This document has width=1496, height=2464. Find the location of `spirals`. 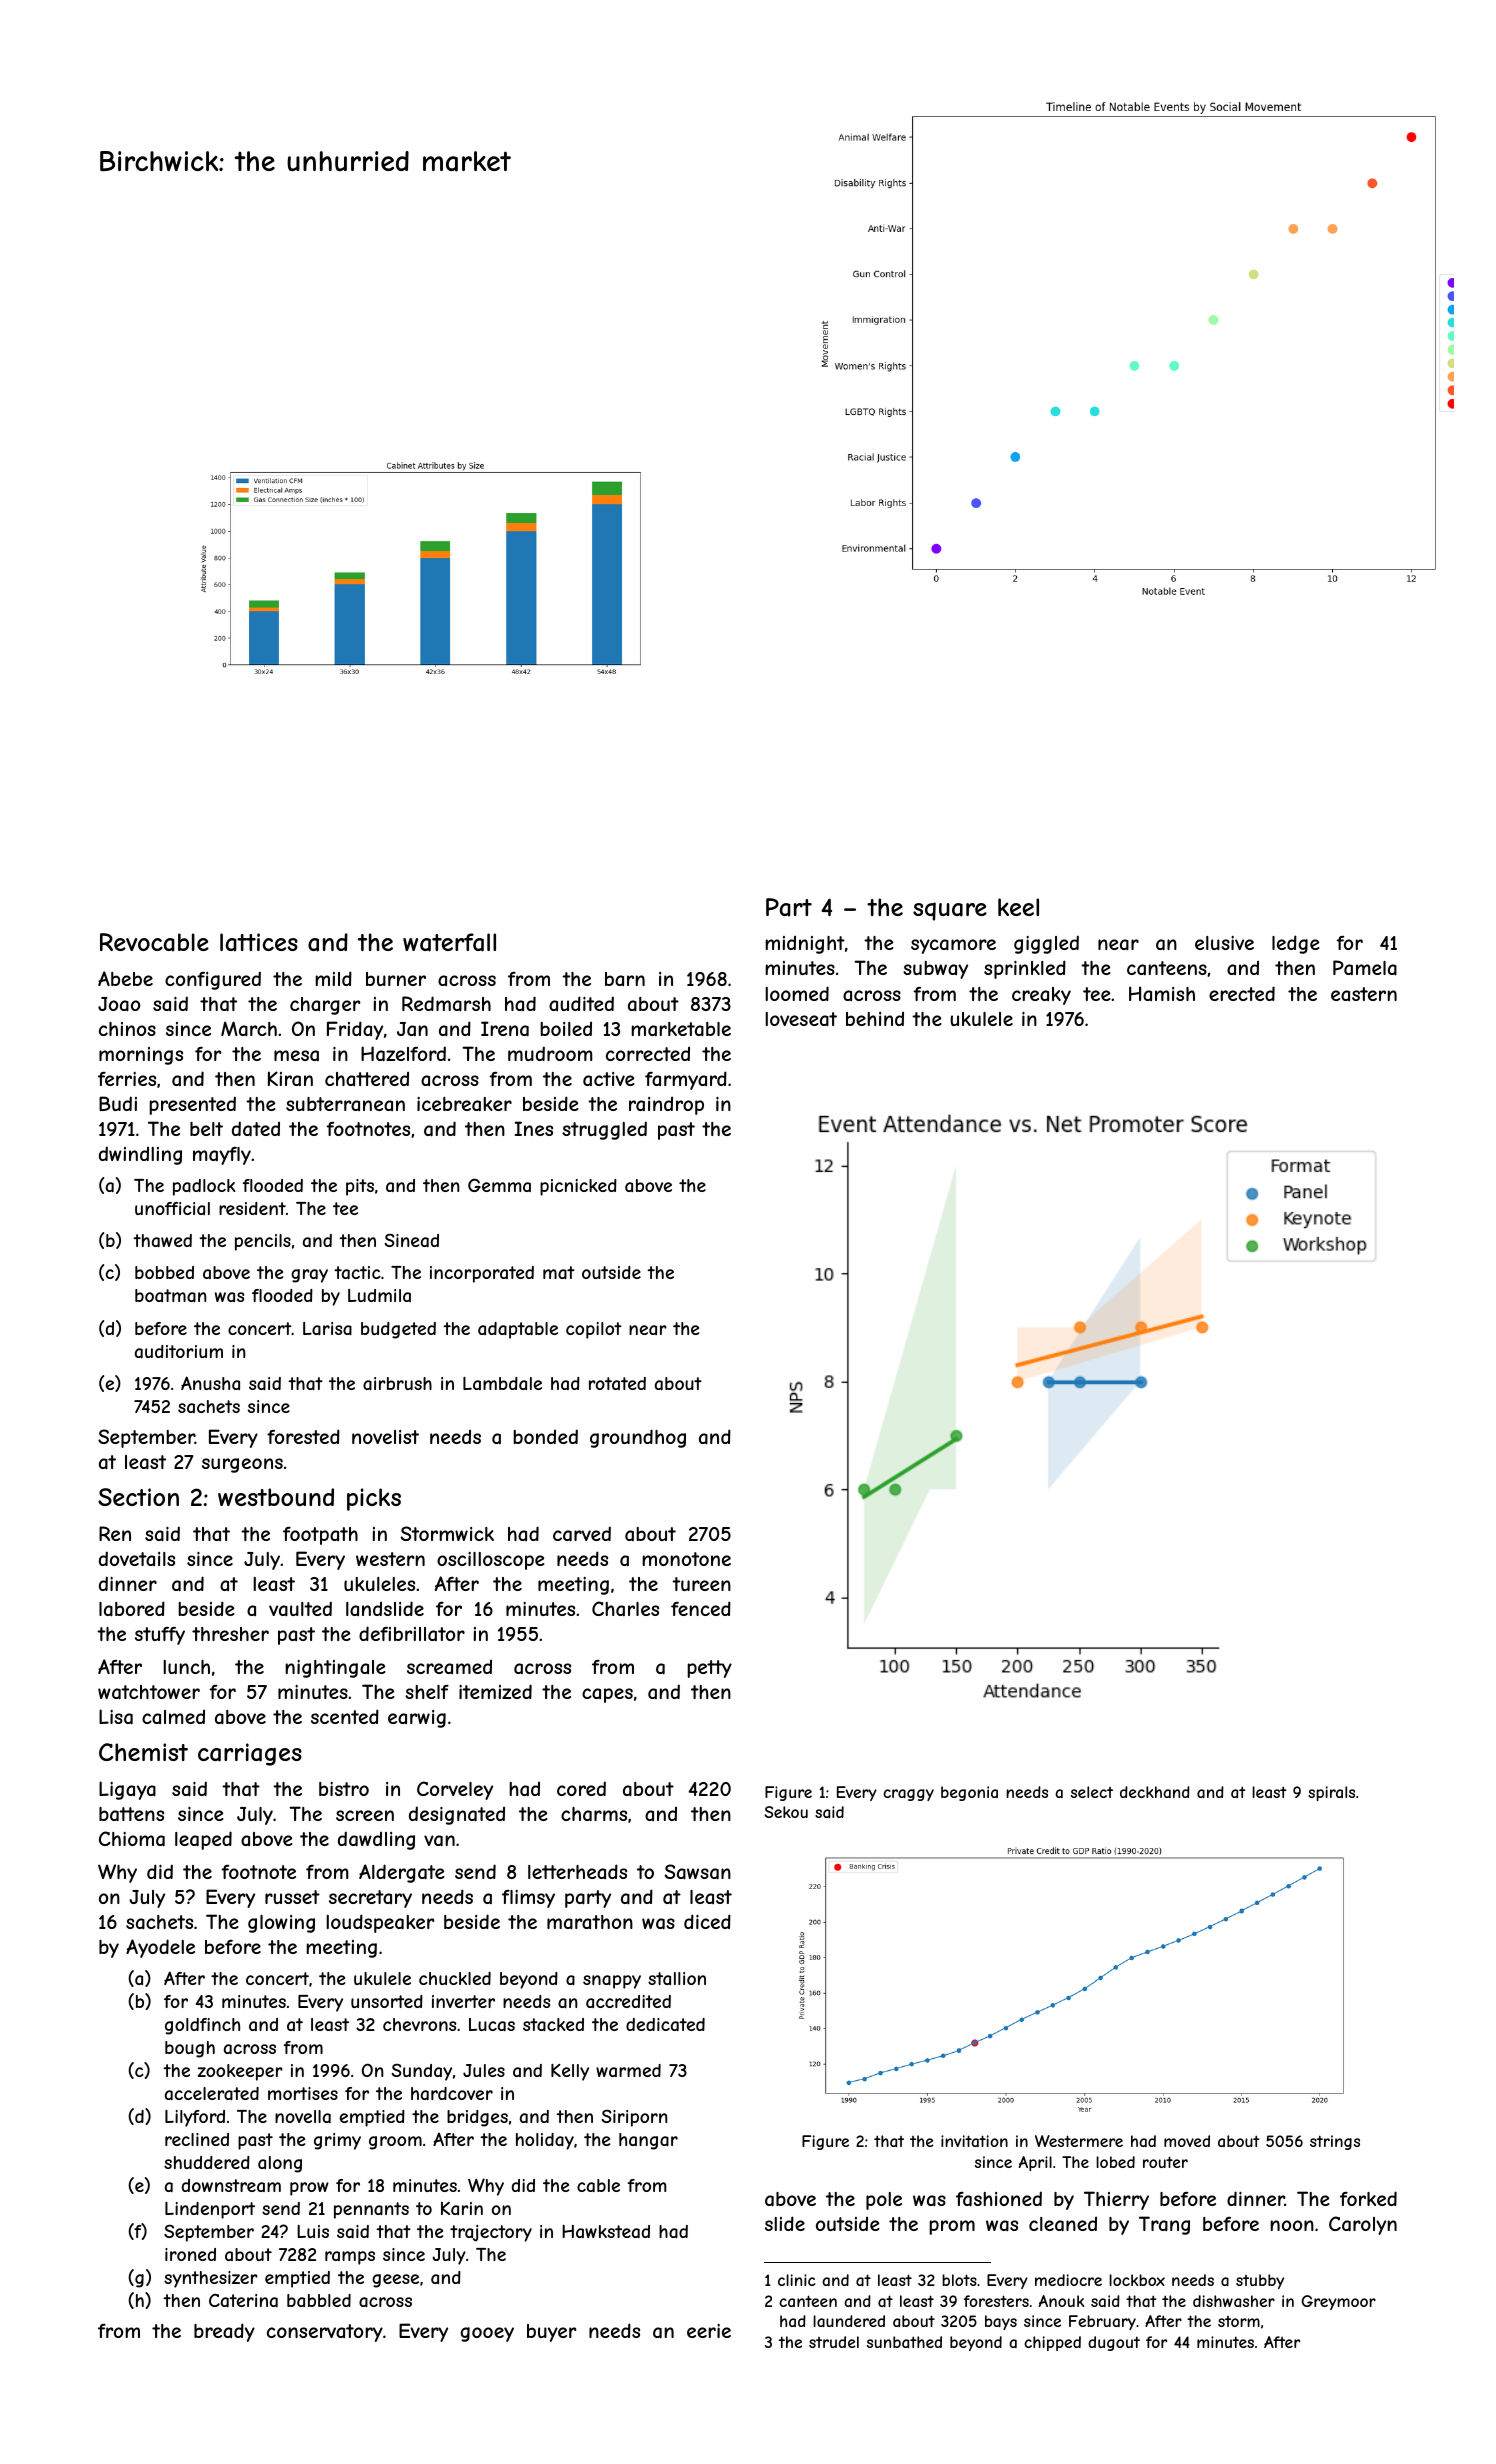

spirals is located at coordinates (1331, 1793).
